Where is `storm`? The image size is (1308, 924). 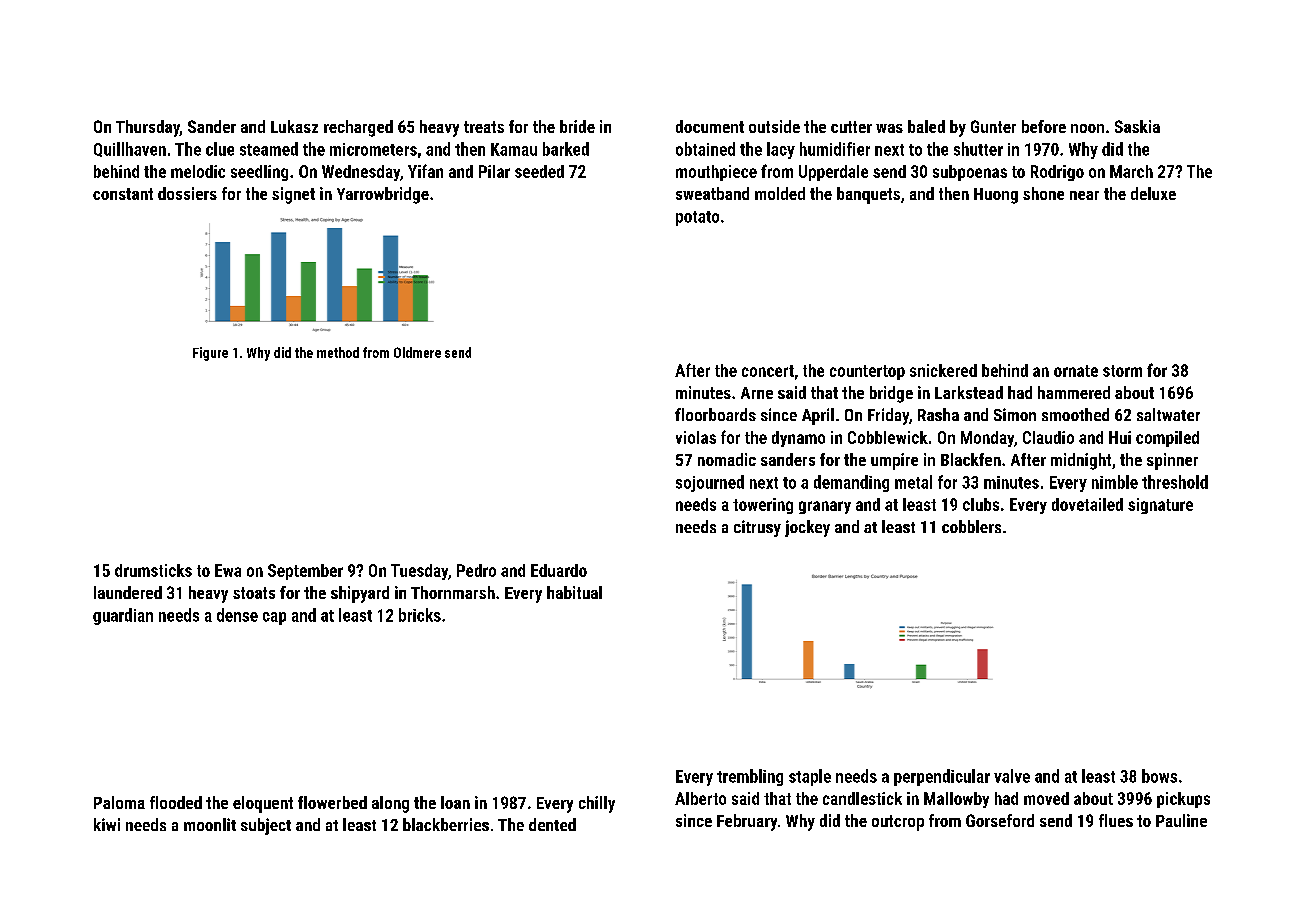
storm is located at coordinates (1122, 371).
